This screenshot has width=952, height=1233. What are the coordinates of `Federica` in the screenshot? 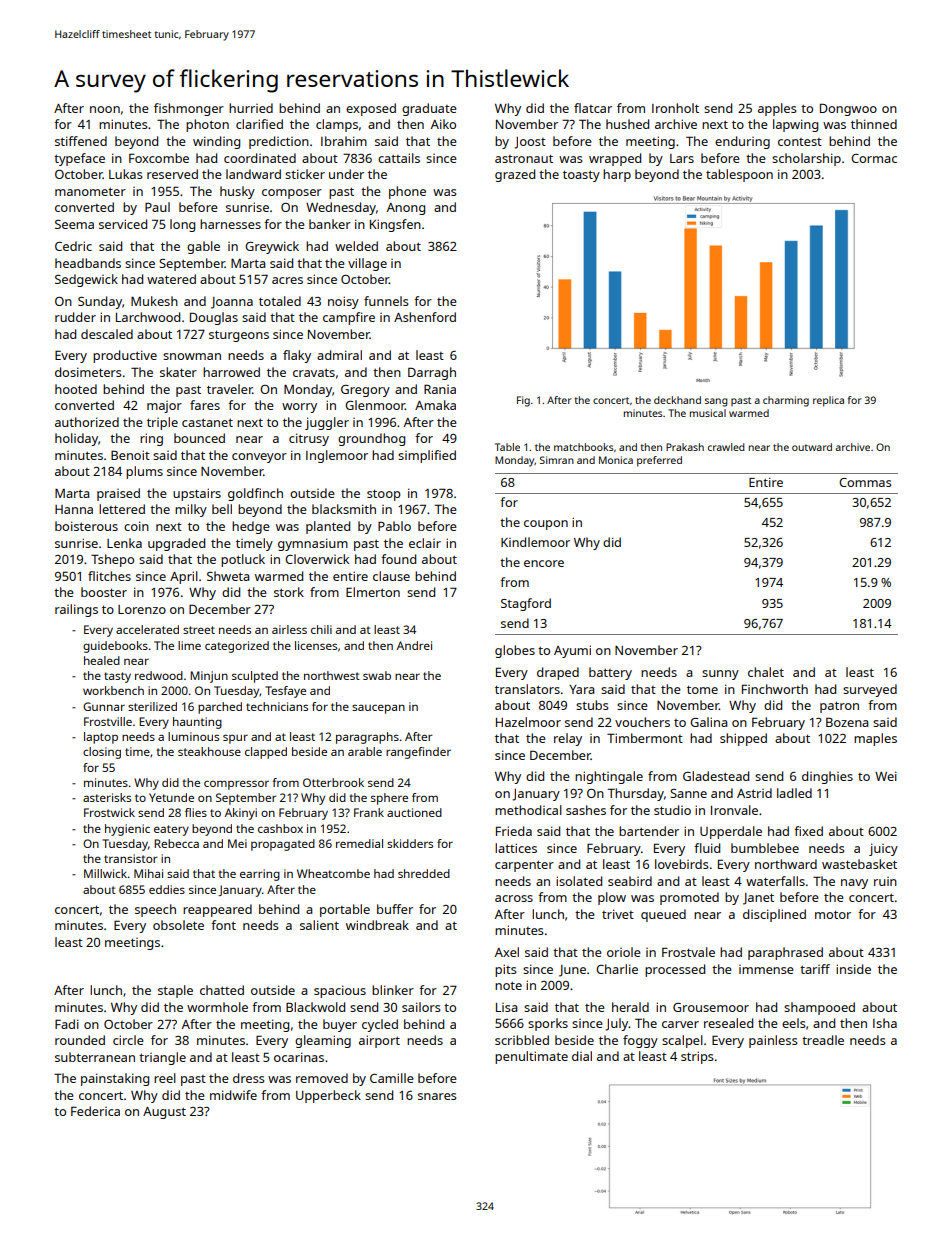 It's located at (95, 1111).
